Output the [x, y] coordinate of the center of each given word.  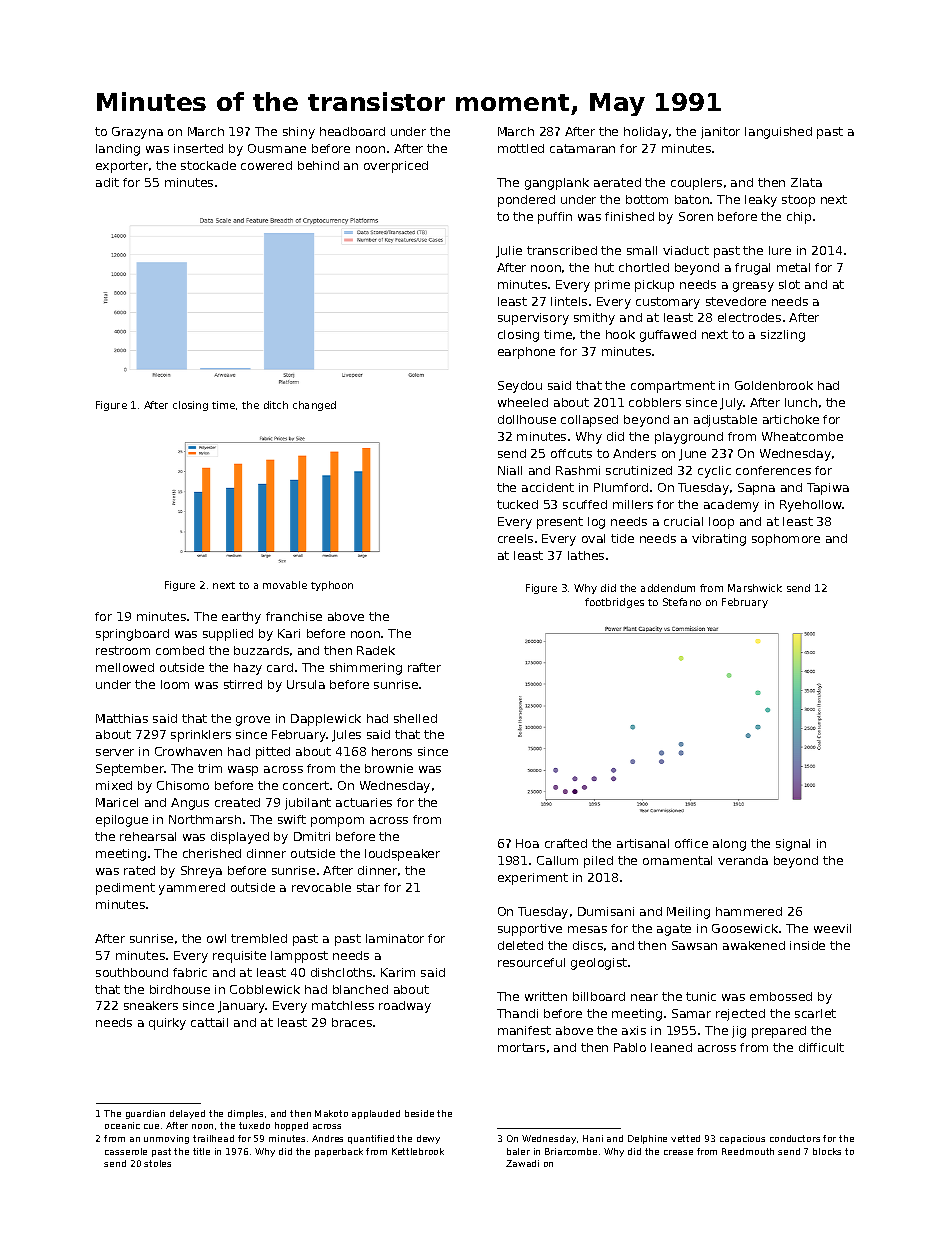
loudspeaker [402, 855]
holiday [646, 133]
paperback [339, 1152]
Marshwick [755, 588]
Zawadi [522, 1163]
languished [778, 133]
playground [689, 438]
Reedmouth [748, 1151]
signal [793, 845]
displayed [240, 838]
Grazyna [137, 133]
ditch [276, 405]
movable [285, 585]
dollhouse [527, 419]
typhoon [332, 586]
